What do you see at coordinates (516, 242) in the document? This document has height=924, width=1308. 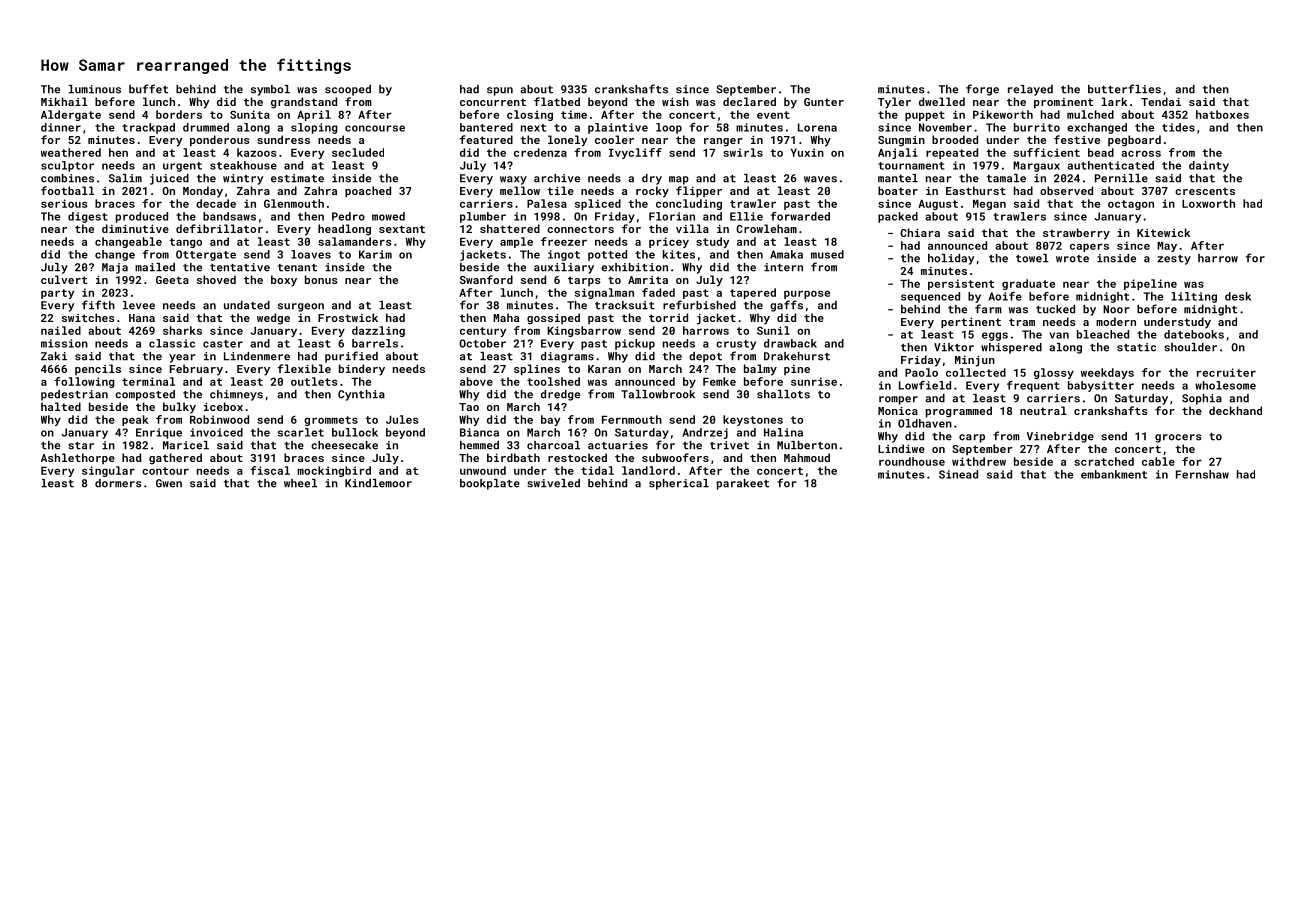 I see `ample` at bounding box center [516, 242].
